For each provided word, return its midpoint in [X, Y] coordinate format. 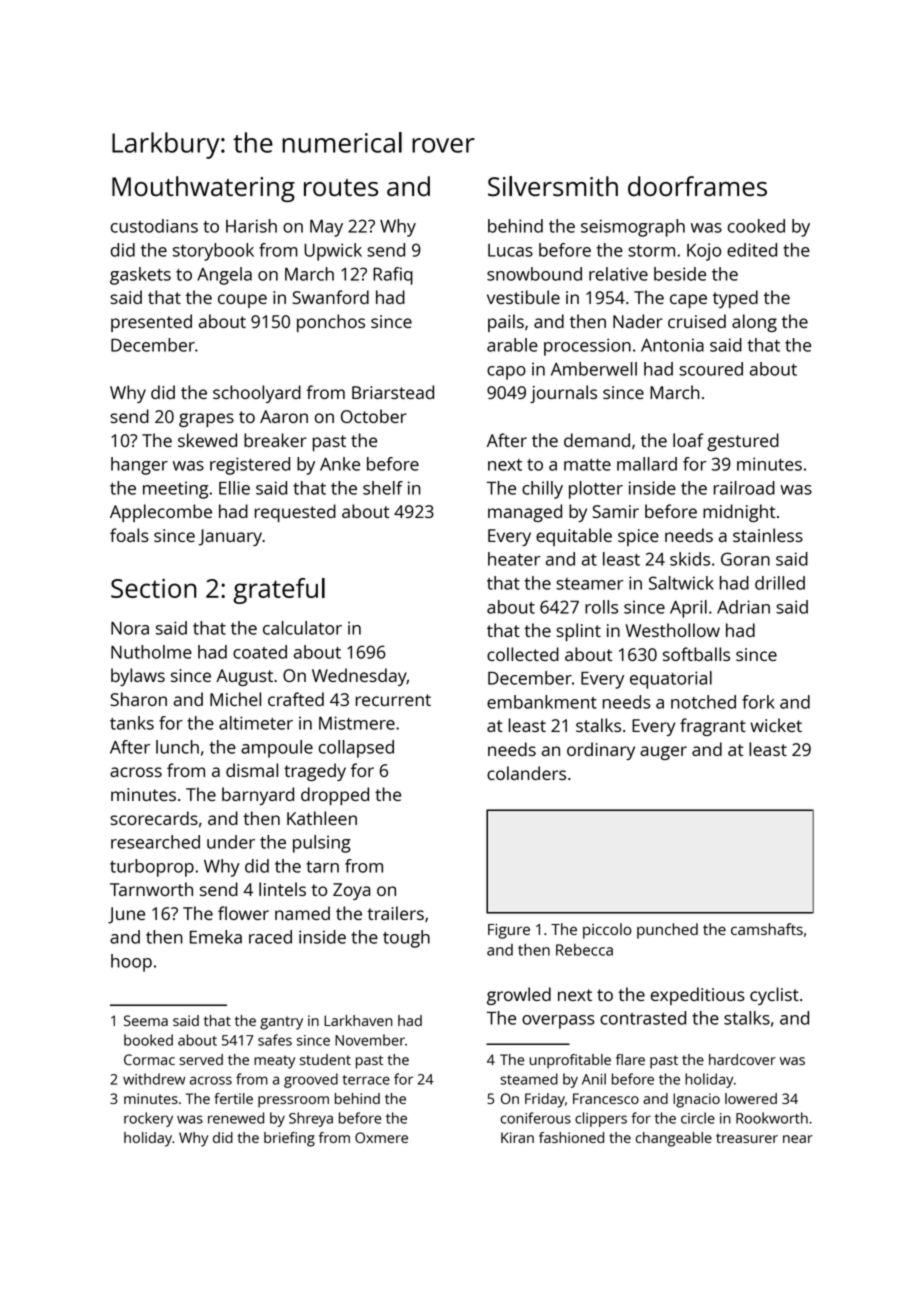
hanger [139, 466]
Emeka [216, 937]
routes [341, 187]
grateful [279, 591]
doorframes [697, 186]
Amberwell [594, 369]
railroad [744, 488]
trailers [395, 913]
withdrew [154, 1079]
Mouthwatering [203, 189]
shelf [383, 488]
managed [525, 513]
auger [663, 753]
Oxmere [381, 1137]
